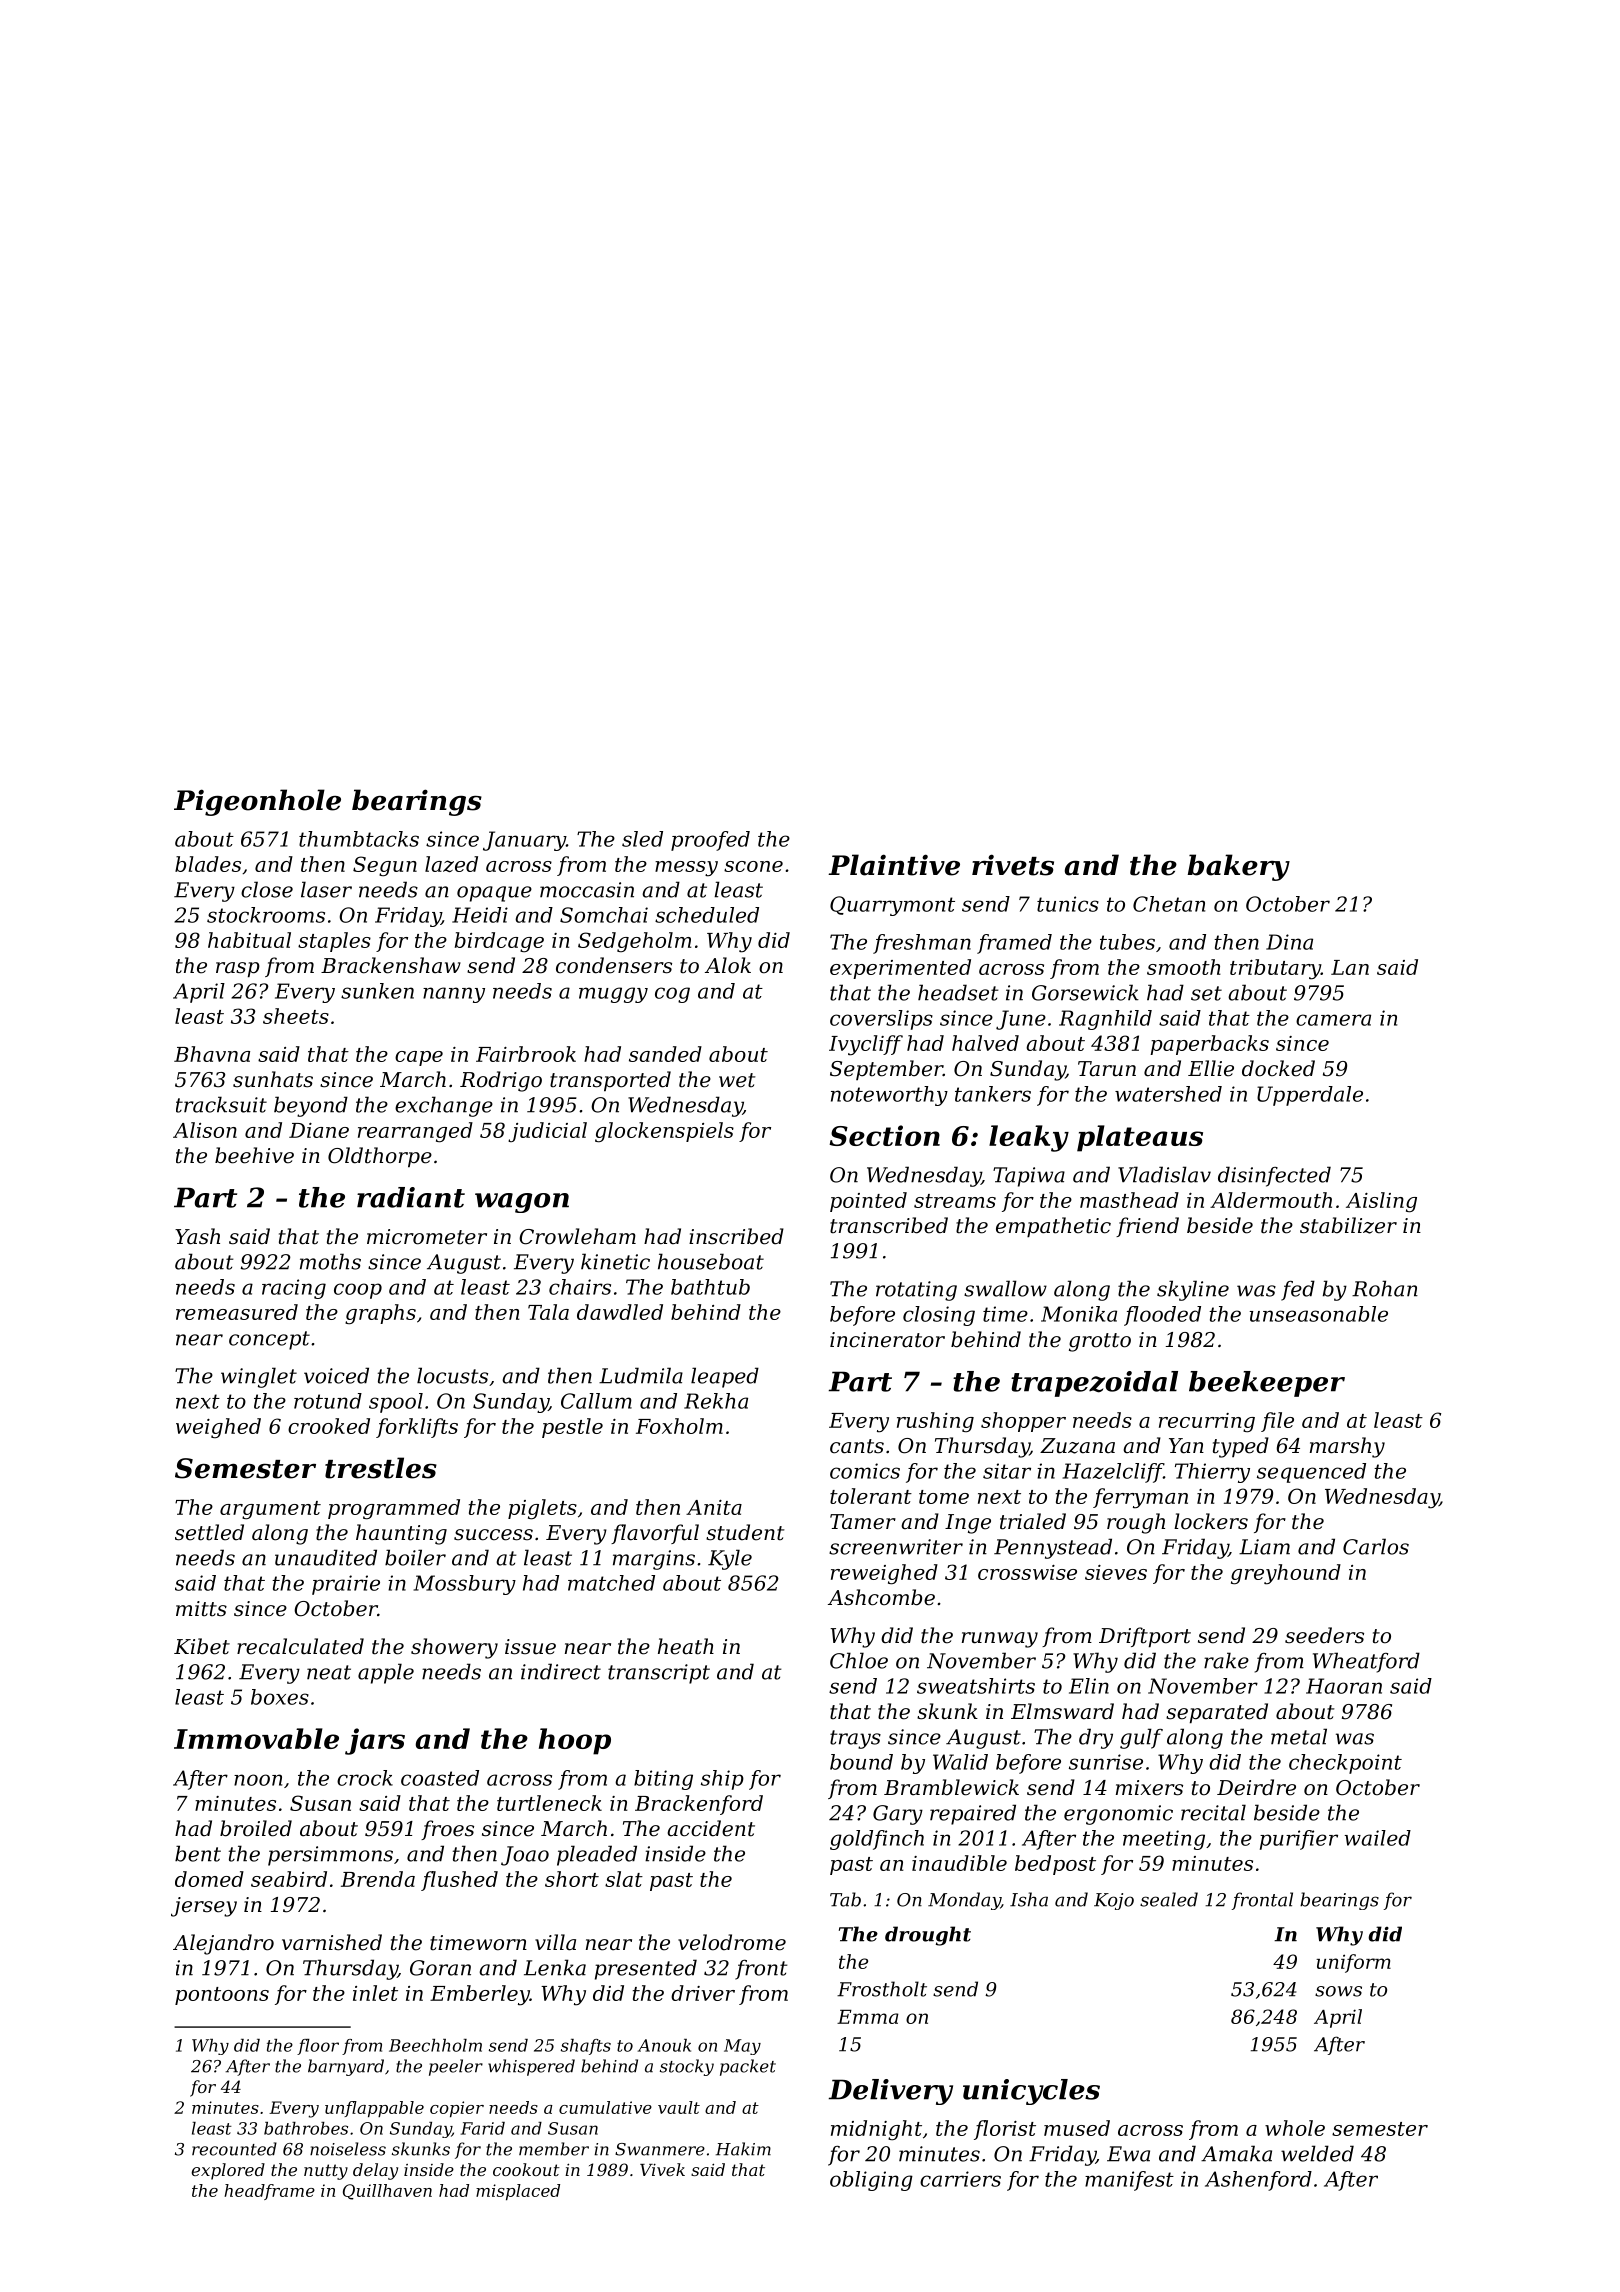 This document has width=1620, height=2292. I want to click on incinerator, so click(887, 1340).
